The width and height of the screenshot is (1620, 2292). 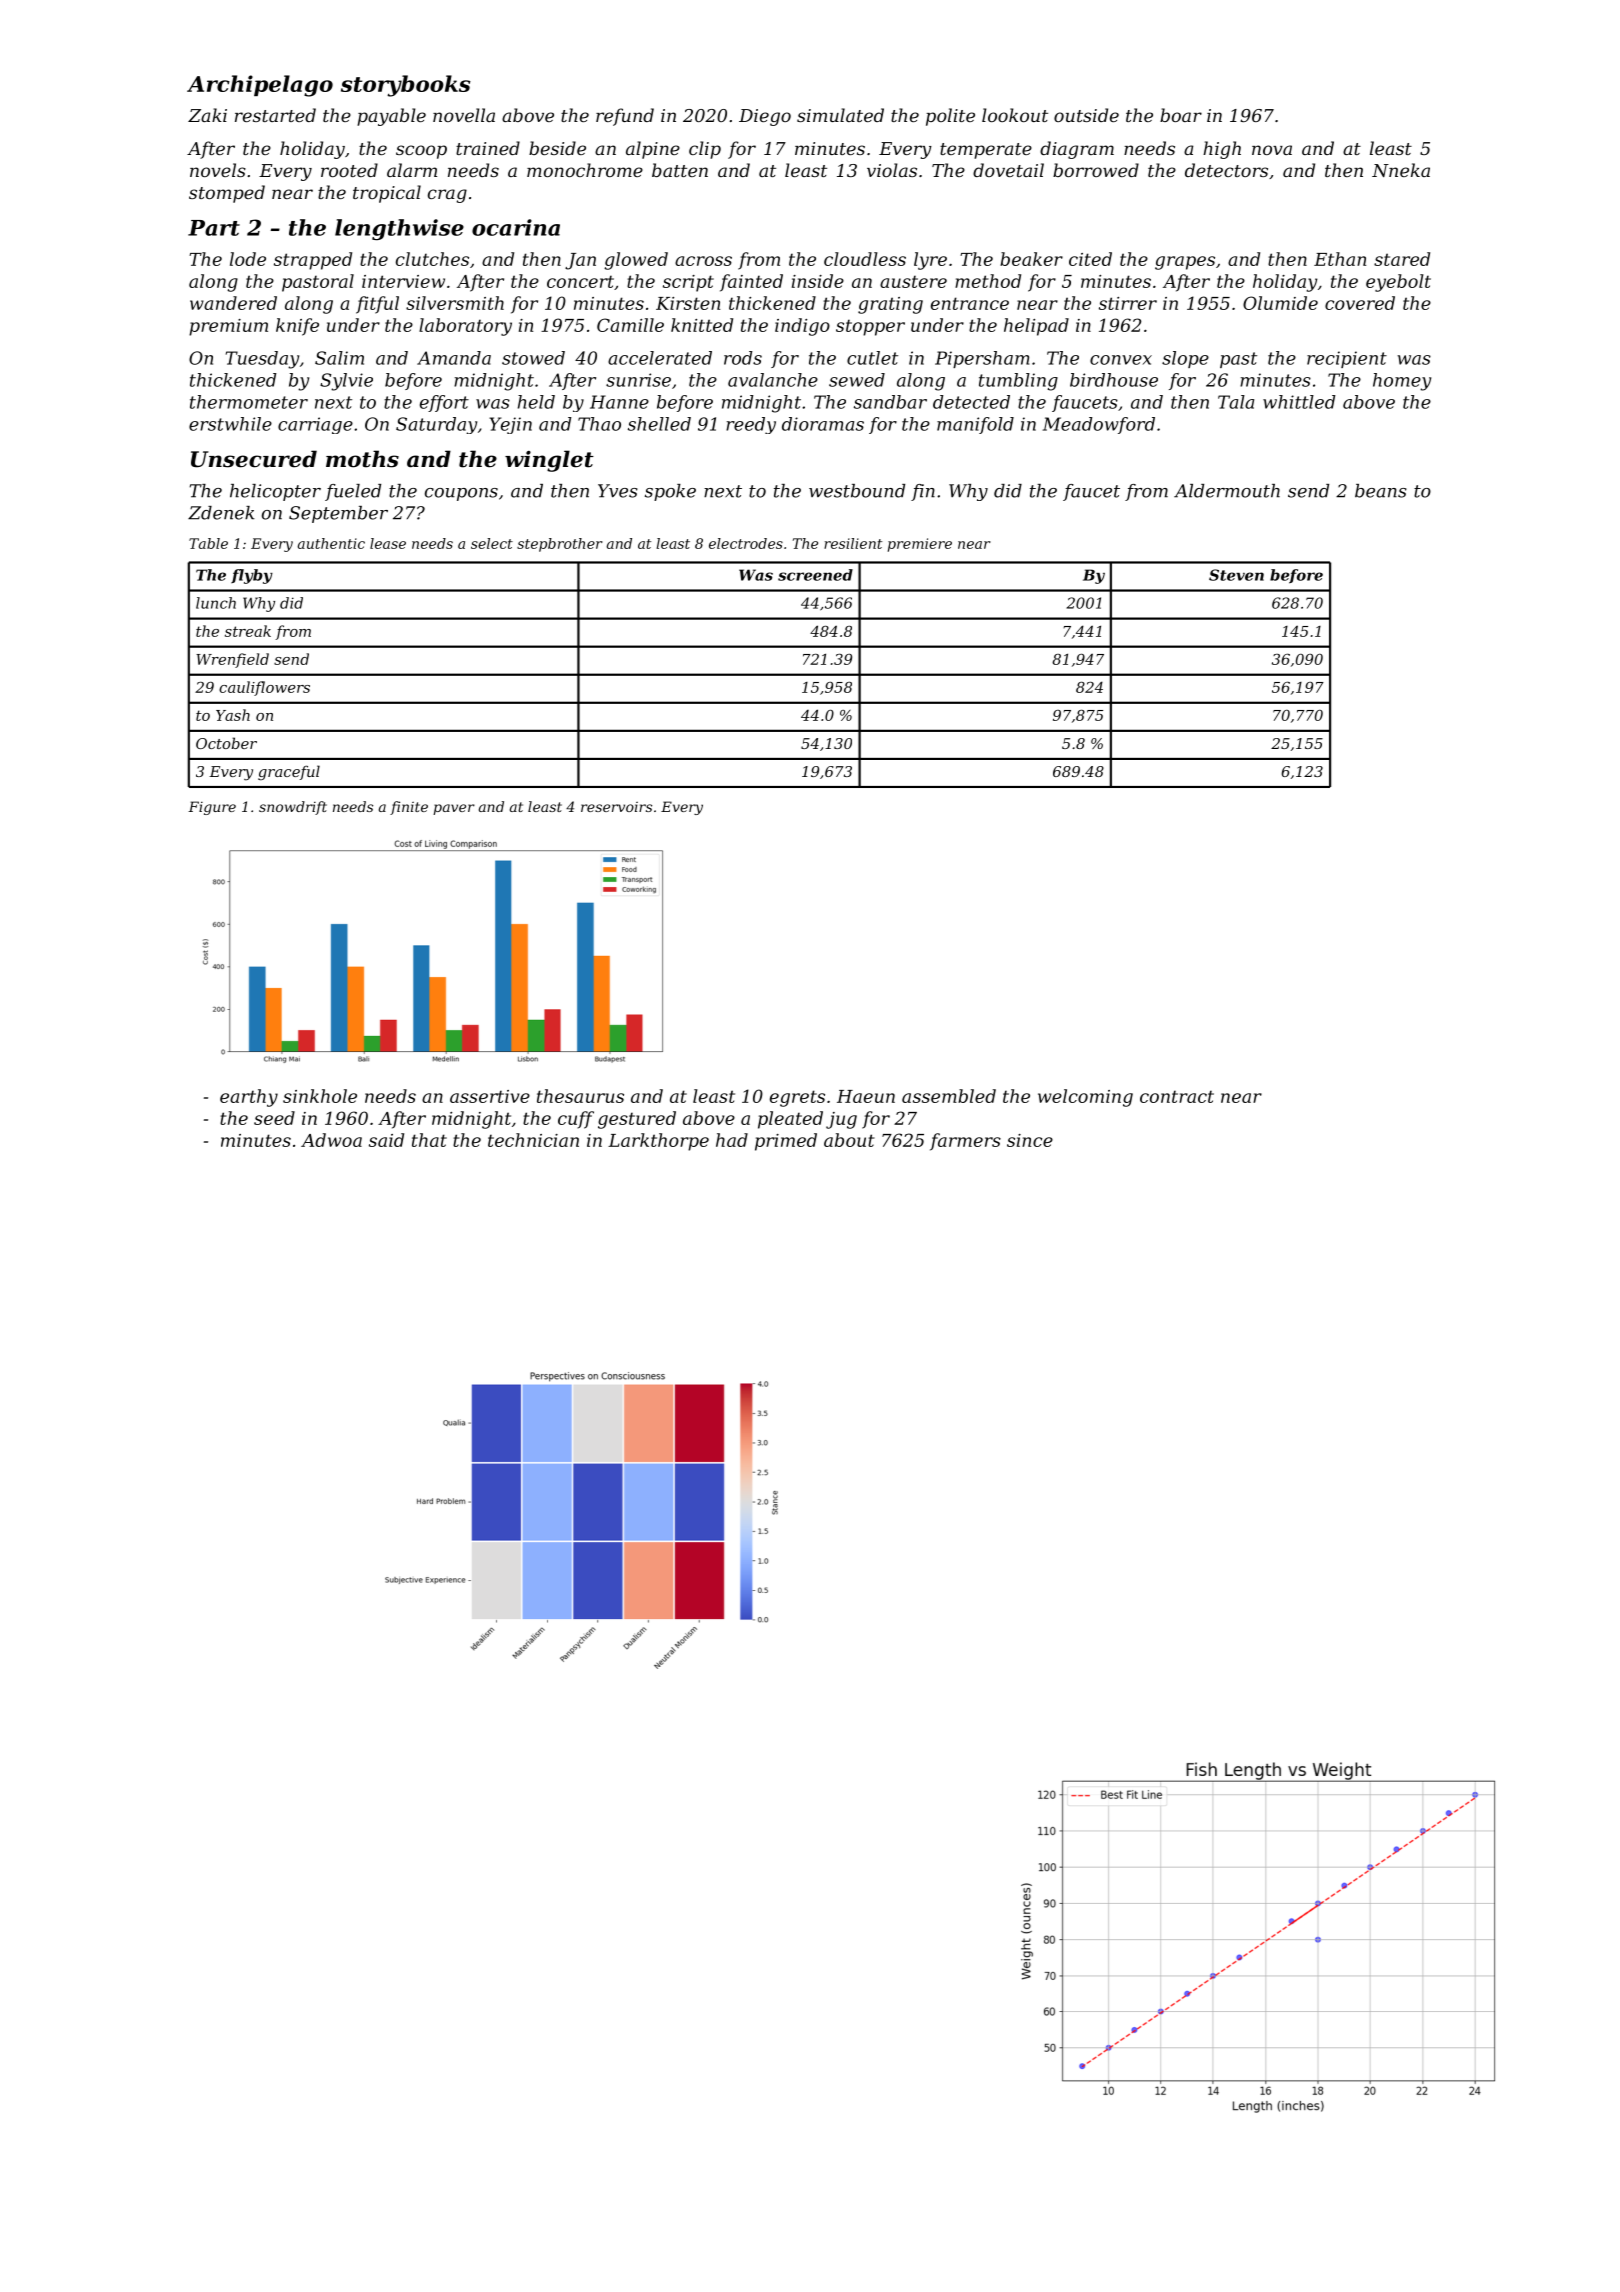 I want to click on paver, so click(x=454, y=809).
